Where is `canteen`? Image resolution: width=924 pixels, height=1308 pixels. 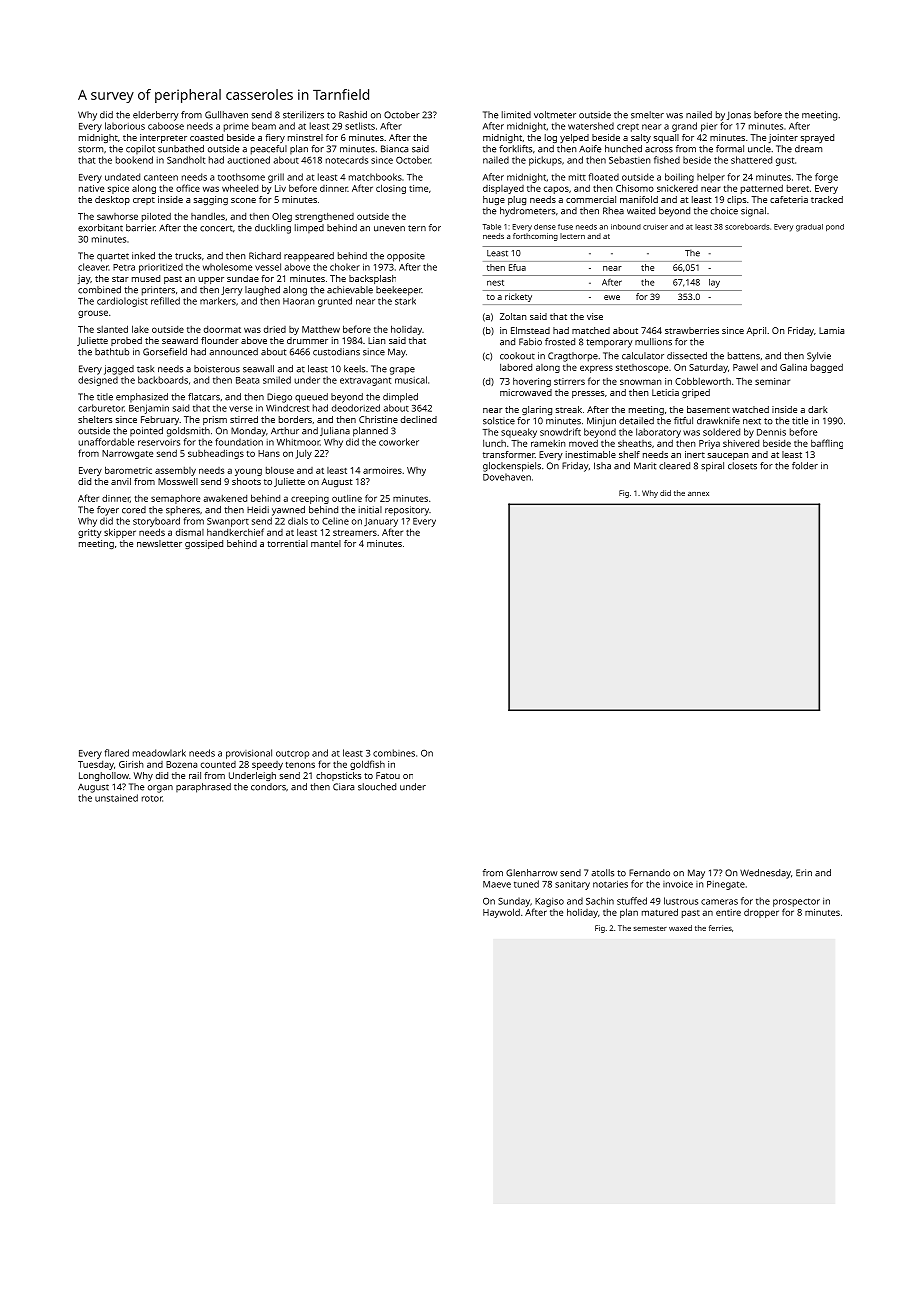 canteen is located at coordinates (161, 177).
